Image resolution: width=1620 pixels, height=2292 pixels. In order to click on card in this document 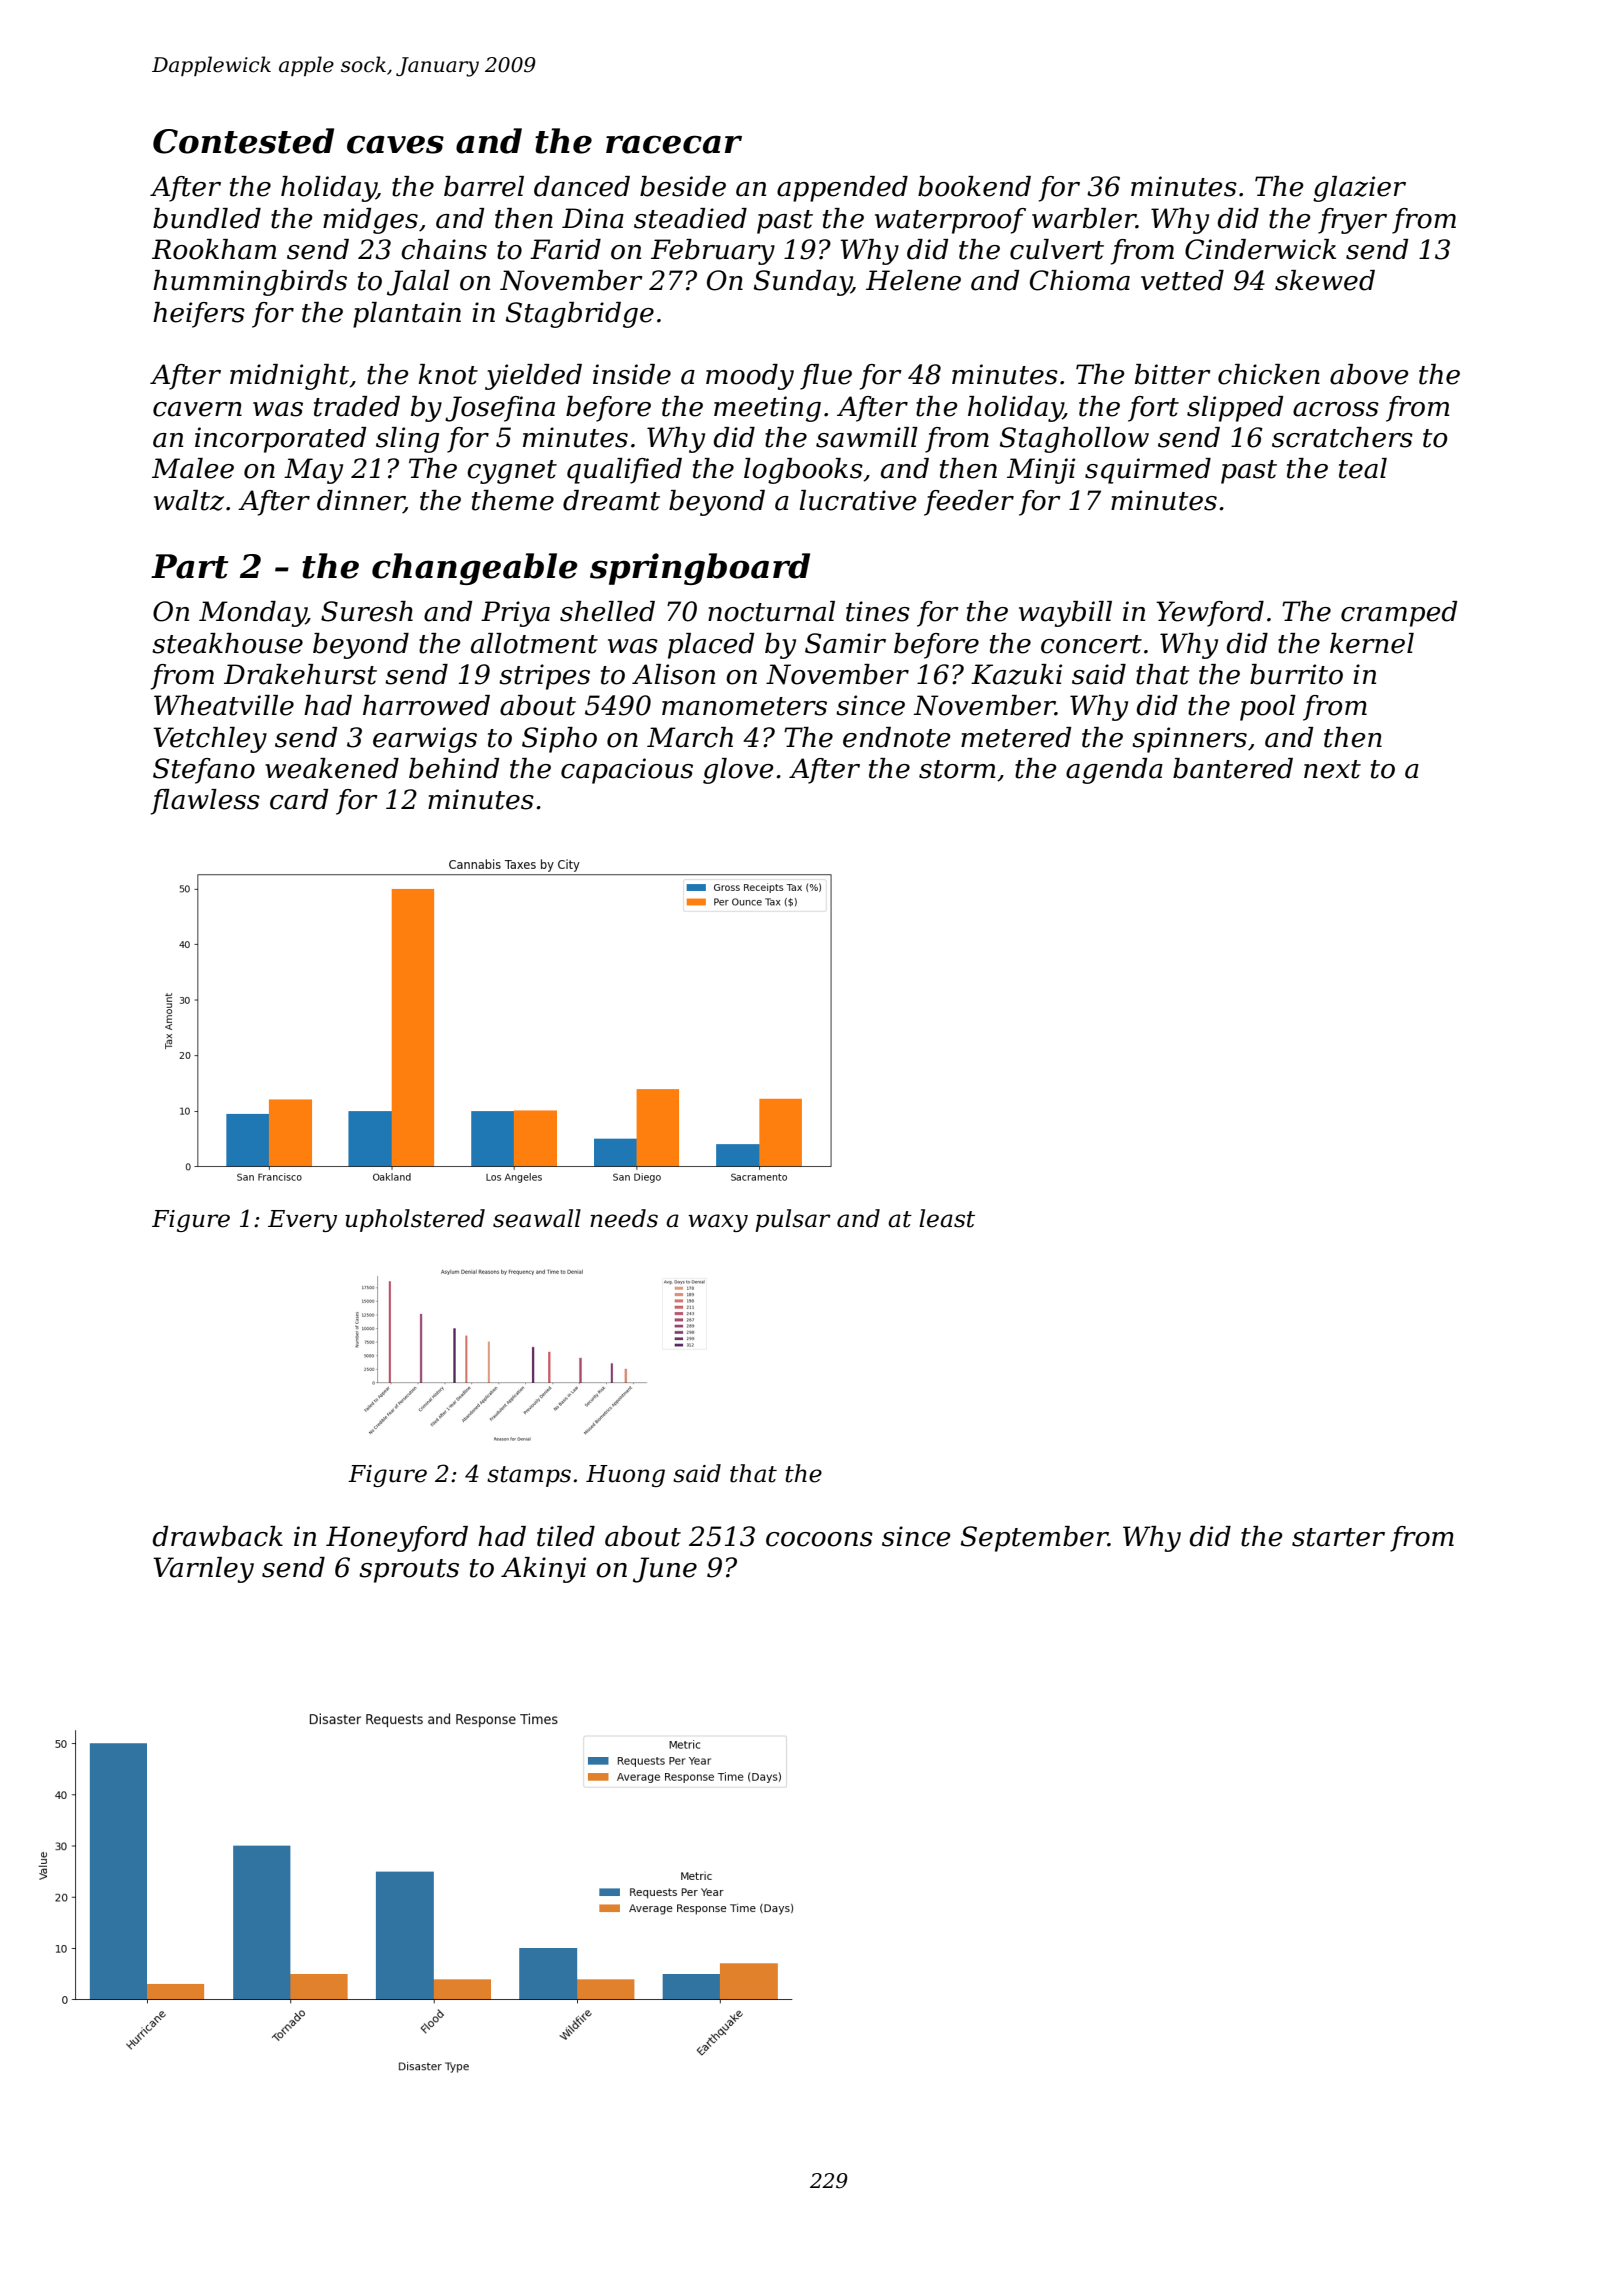, I will do `click(299, 799)`.
